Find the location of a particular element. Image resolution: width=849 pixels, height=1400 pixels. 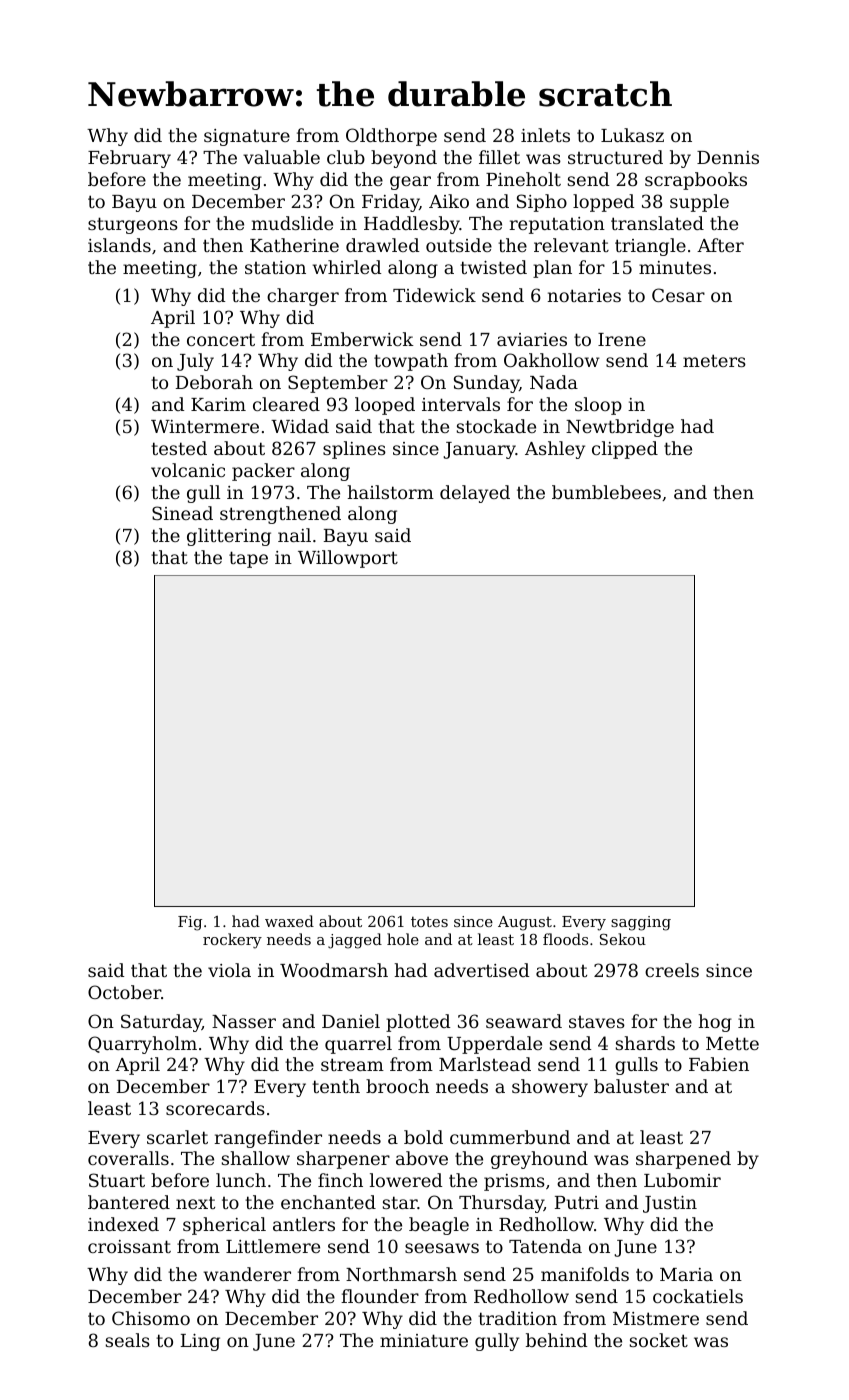

totes is located at coordinates (429, 921).
